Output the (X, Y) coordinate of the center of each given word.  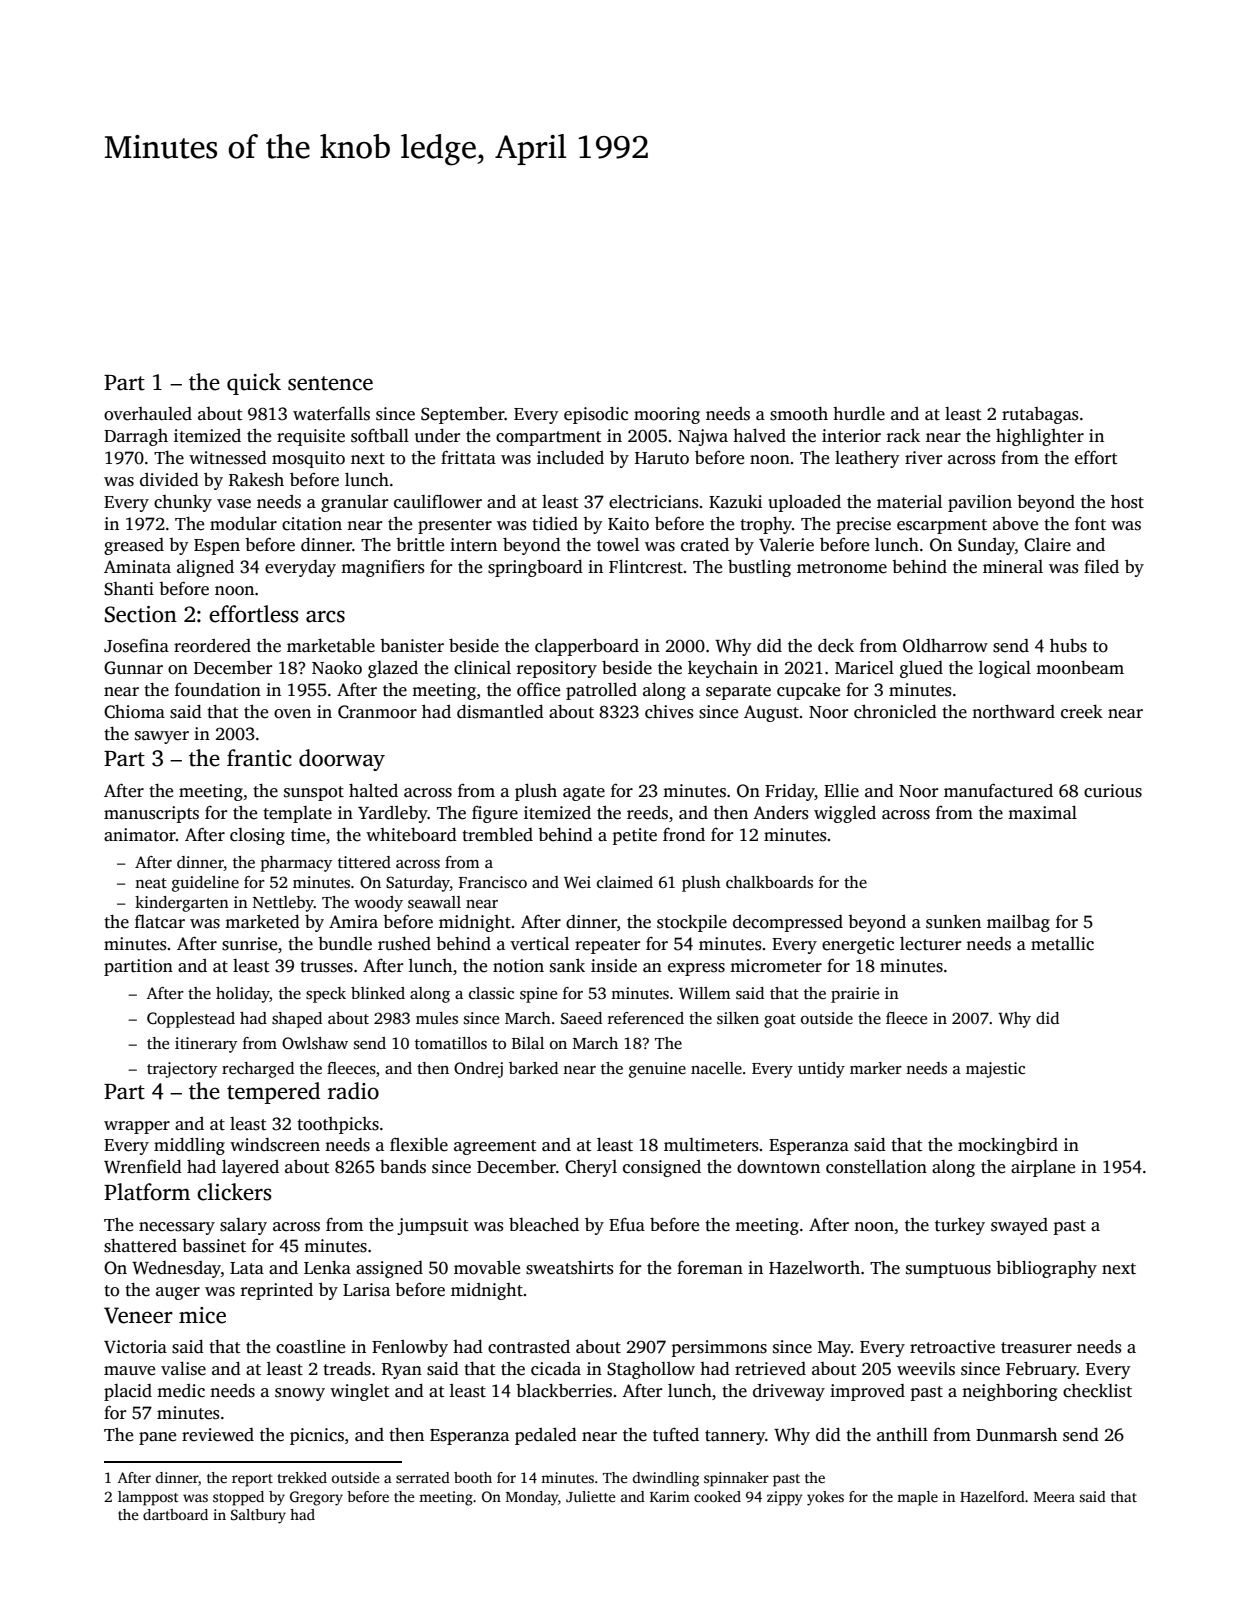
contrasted (529, 1347)
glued (921, 669)
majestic (995, 1070)
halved (759, 435)
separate (738, 692)
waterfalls (331, 413)
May (834, 1349)
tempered (273, 1093)
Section (141, 614)
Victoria (135, 1347)
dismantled (500, 711)
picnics (317, 1436)
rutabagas (1040, 415)
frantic (259, 758)
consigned (662, 1168)
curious (1113, 791)
